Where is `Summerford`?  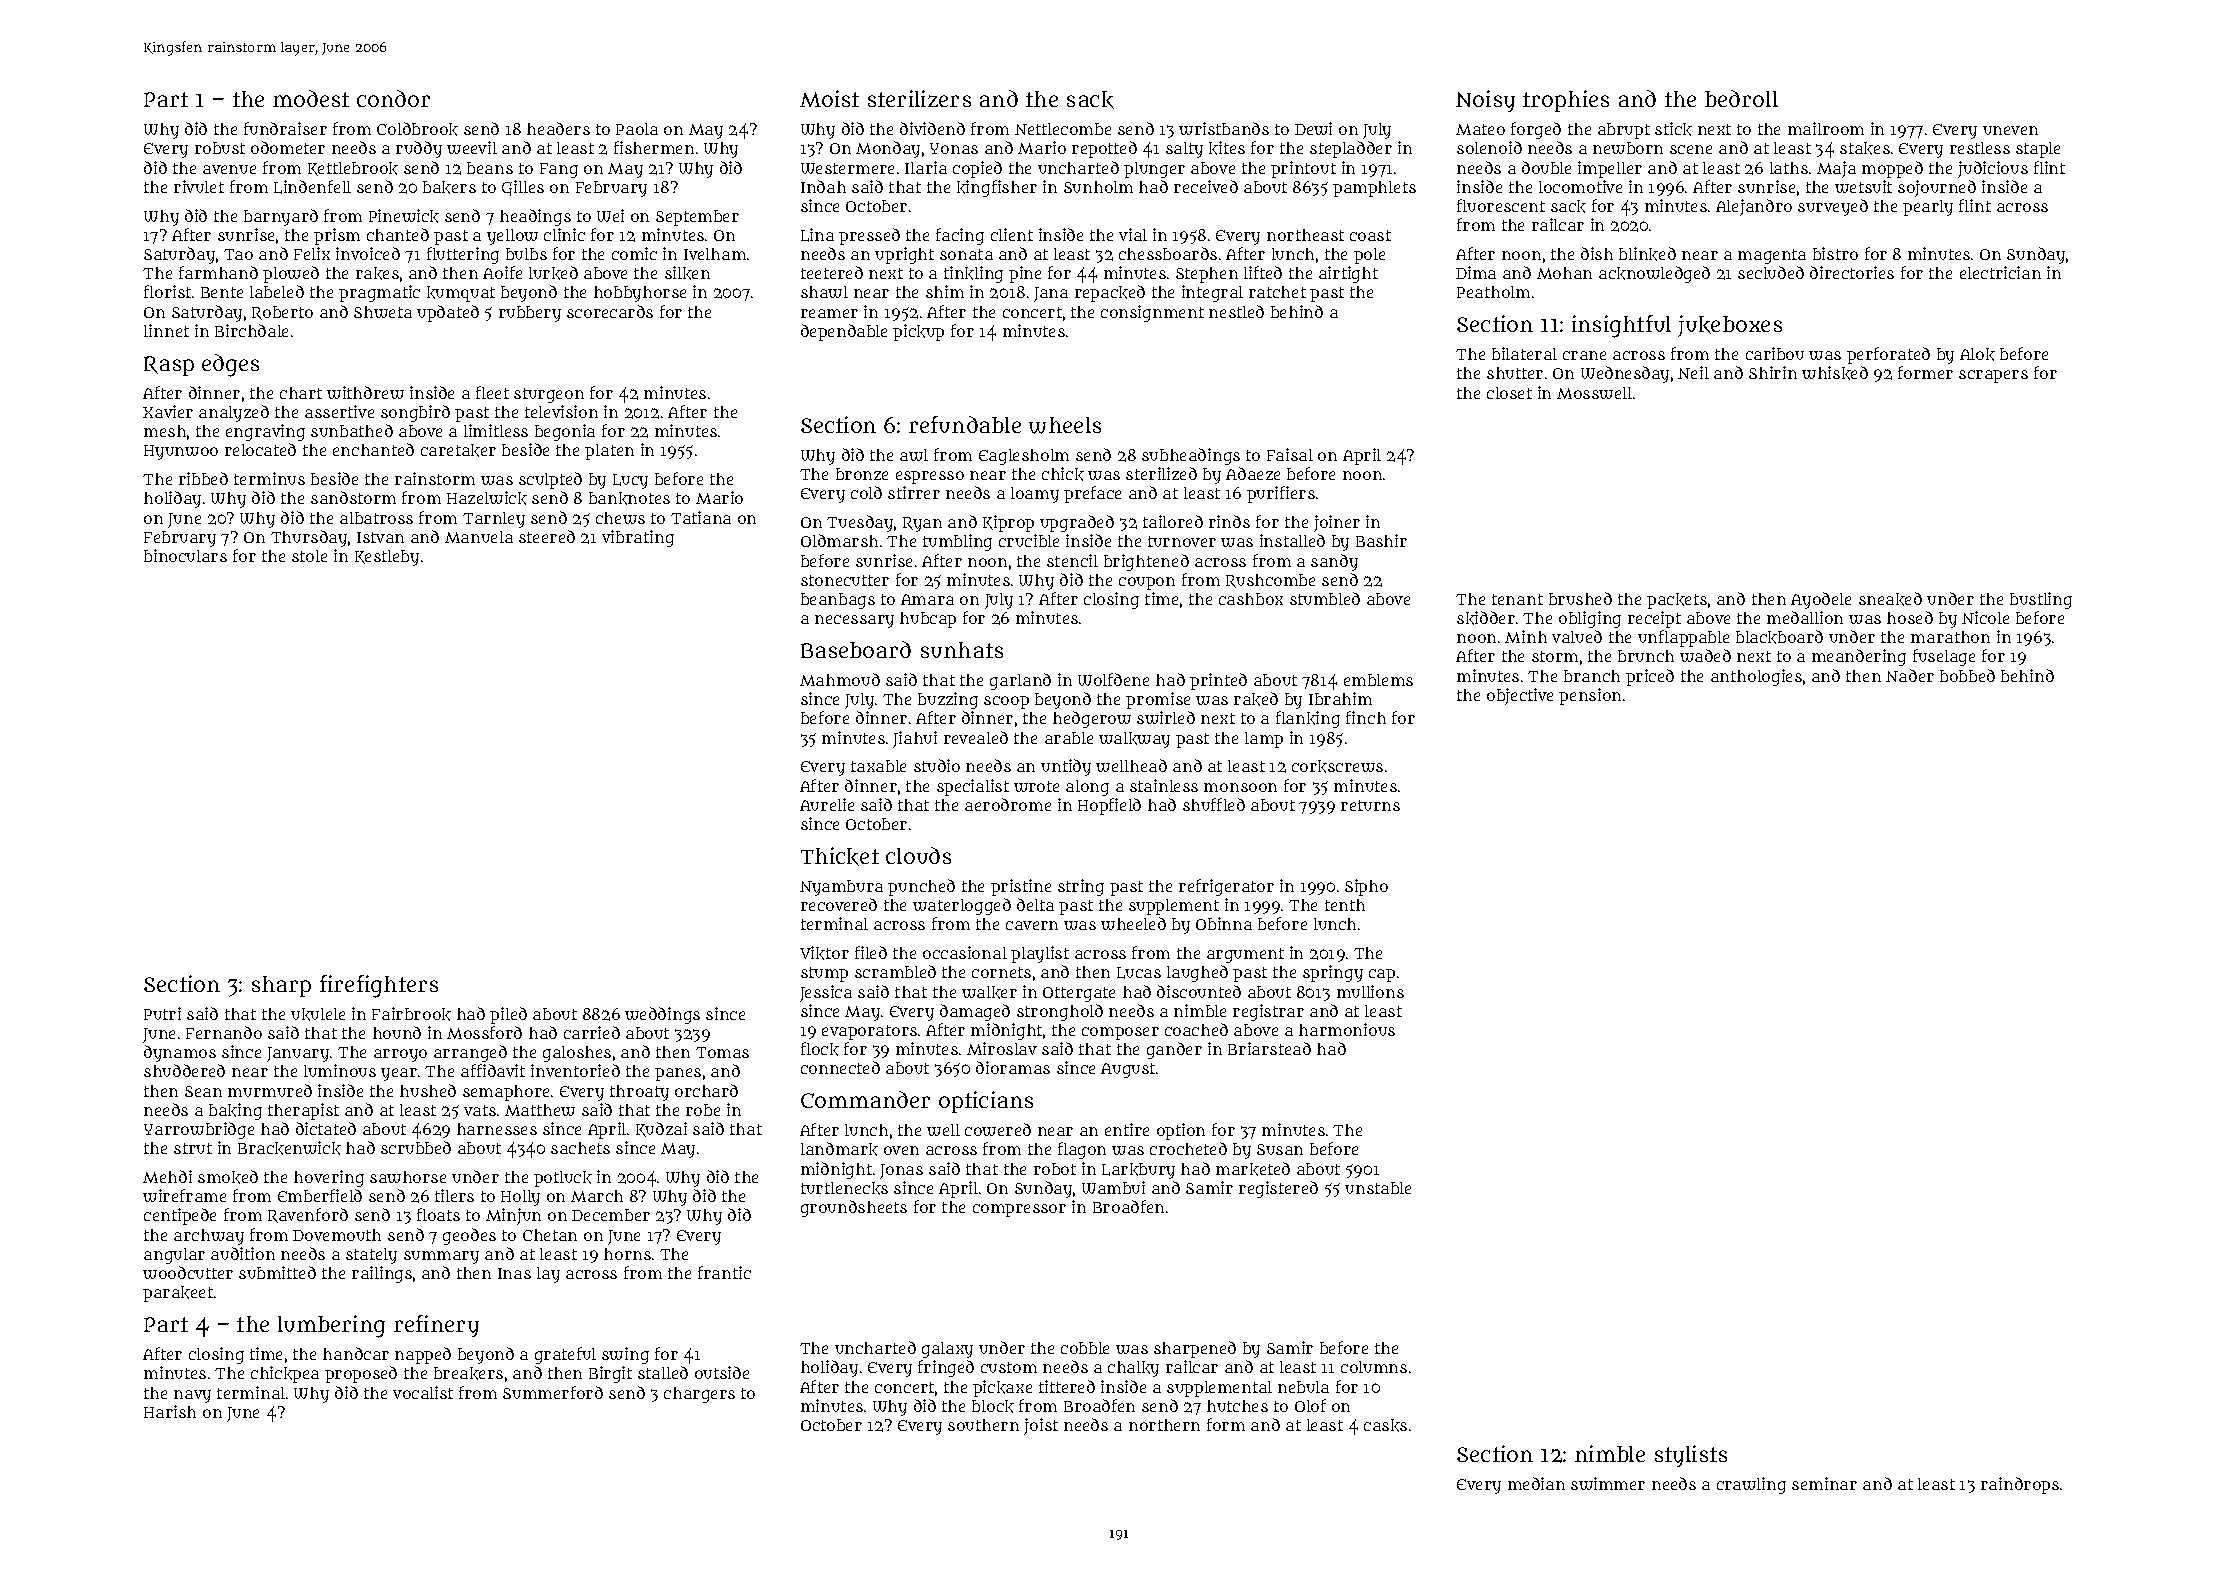
Summerford is located at coordinates (553, 1392).
